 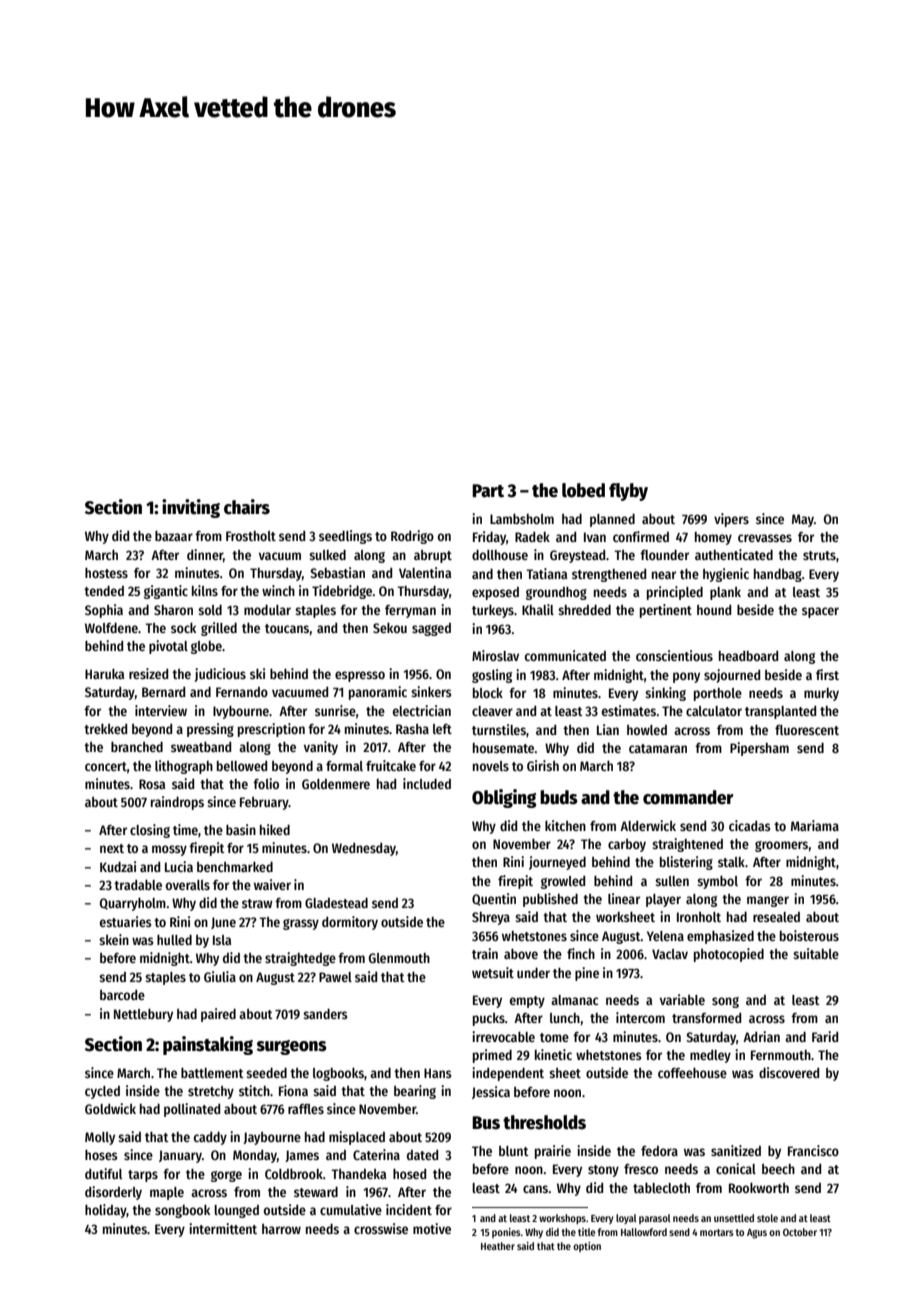 What do you see at coordinates (281, 1229) in the image?
I see `harrow` at bounding box center [281, 1229].
